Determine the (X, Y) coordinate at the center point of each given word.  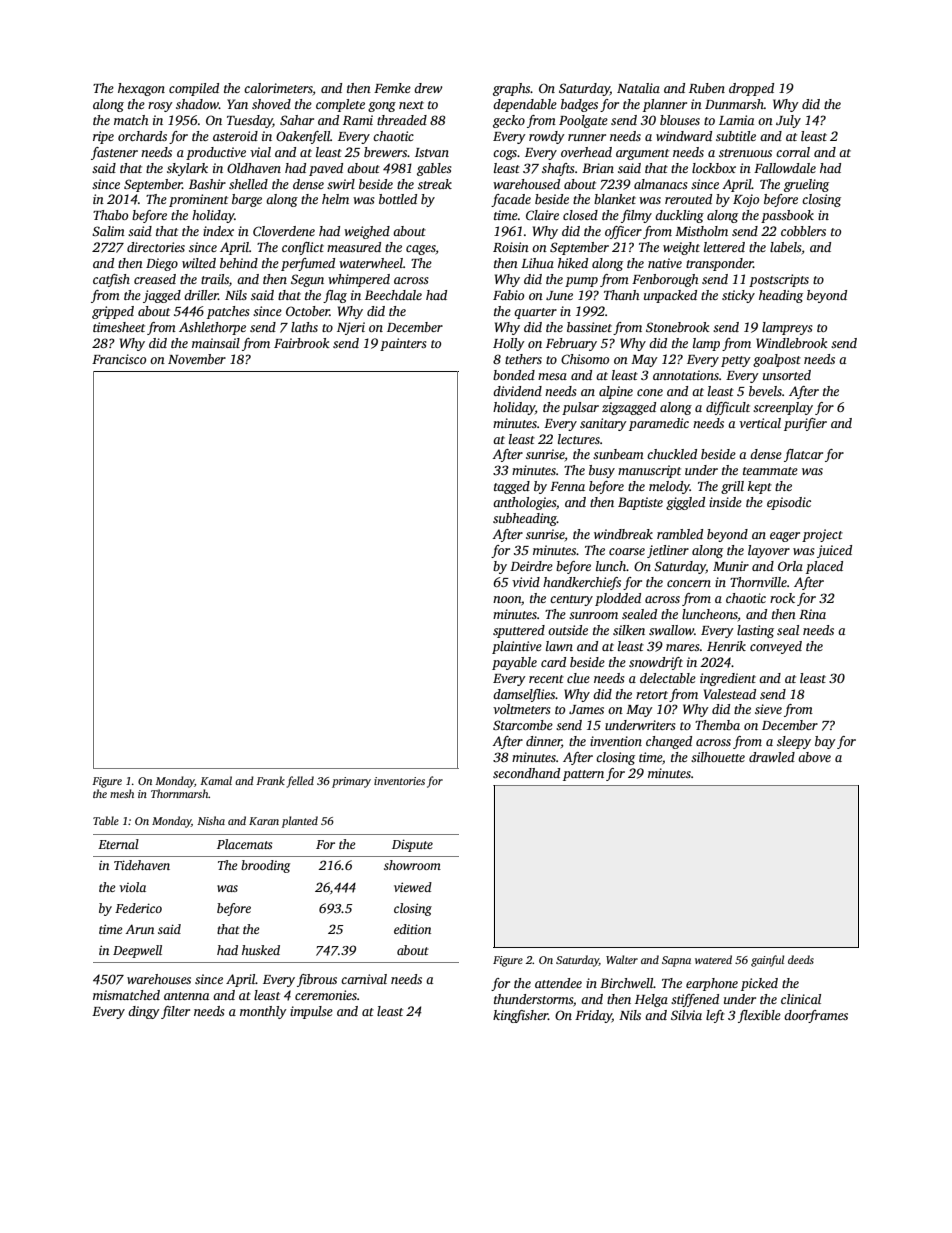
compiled (194, 89)
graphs (512, 89)
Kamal (216, 780)
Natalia (638, 88)
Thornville (758, 582)
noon (507, 599)
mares (683, 647)
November (197, 359)
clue (578, 678)
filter (175, 1012)
